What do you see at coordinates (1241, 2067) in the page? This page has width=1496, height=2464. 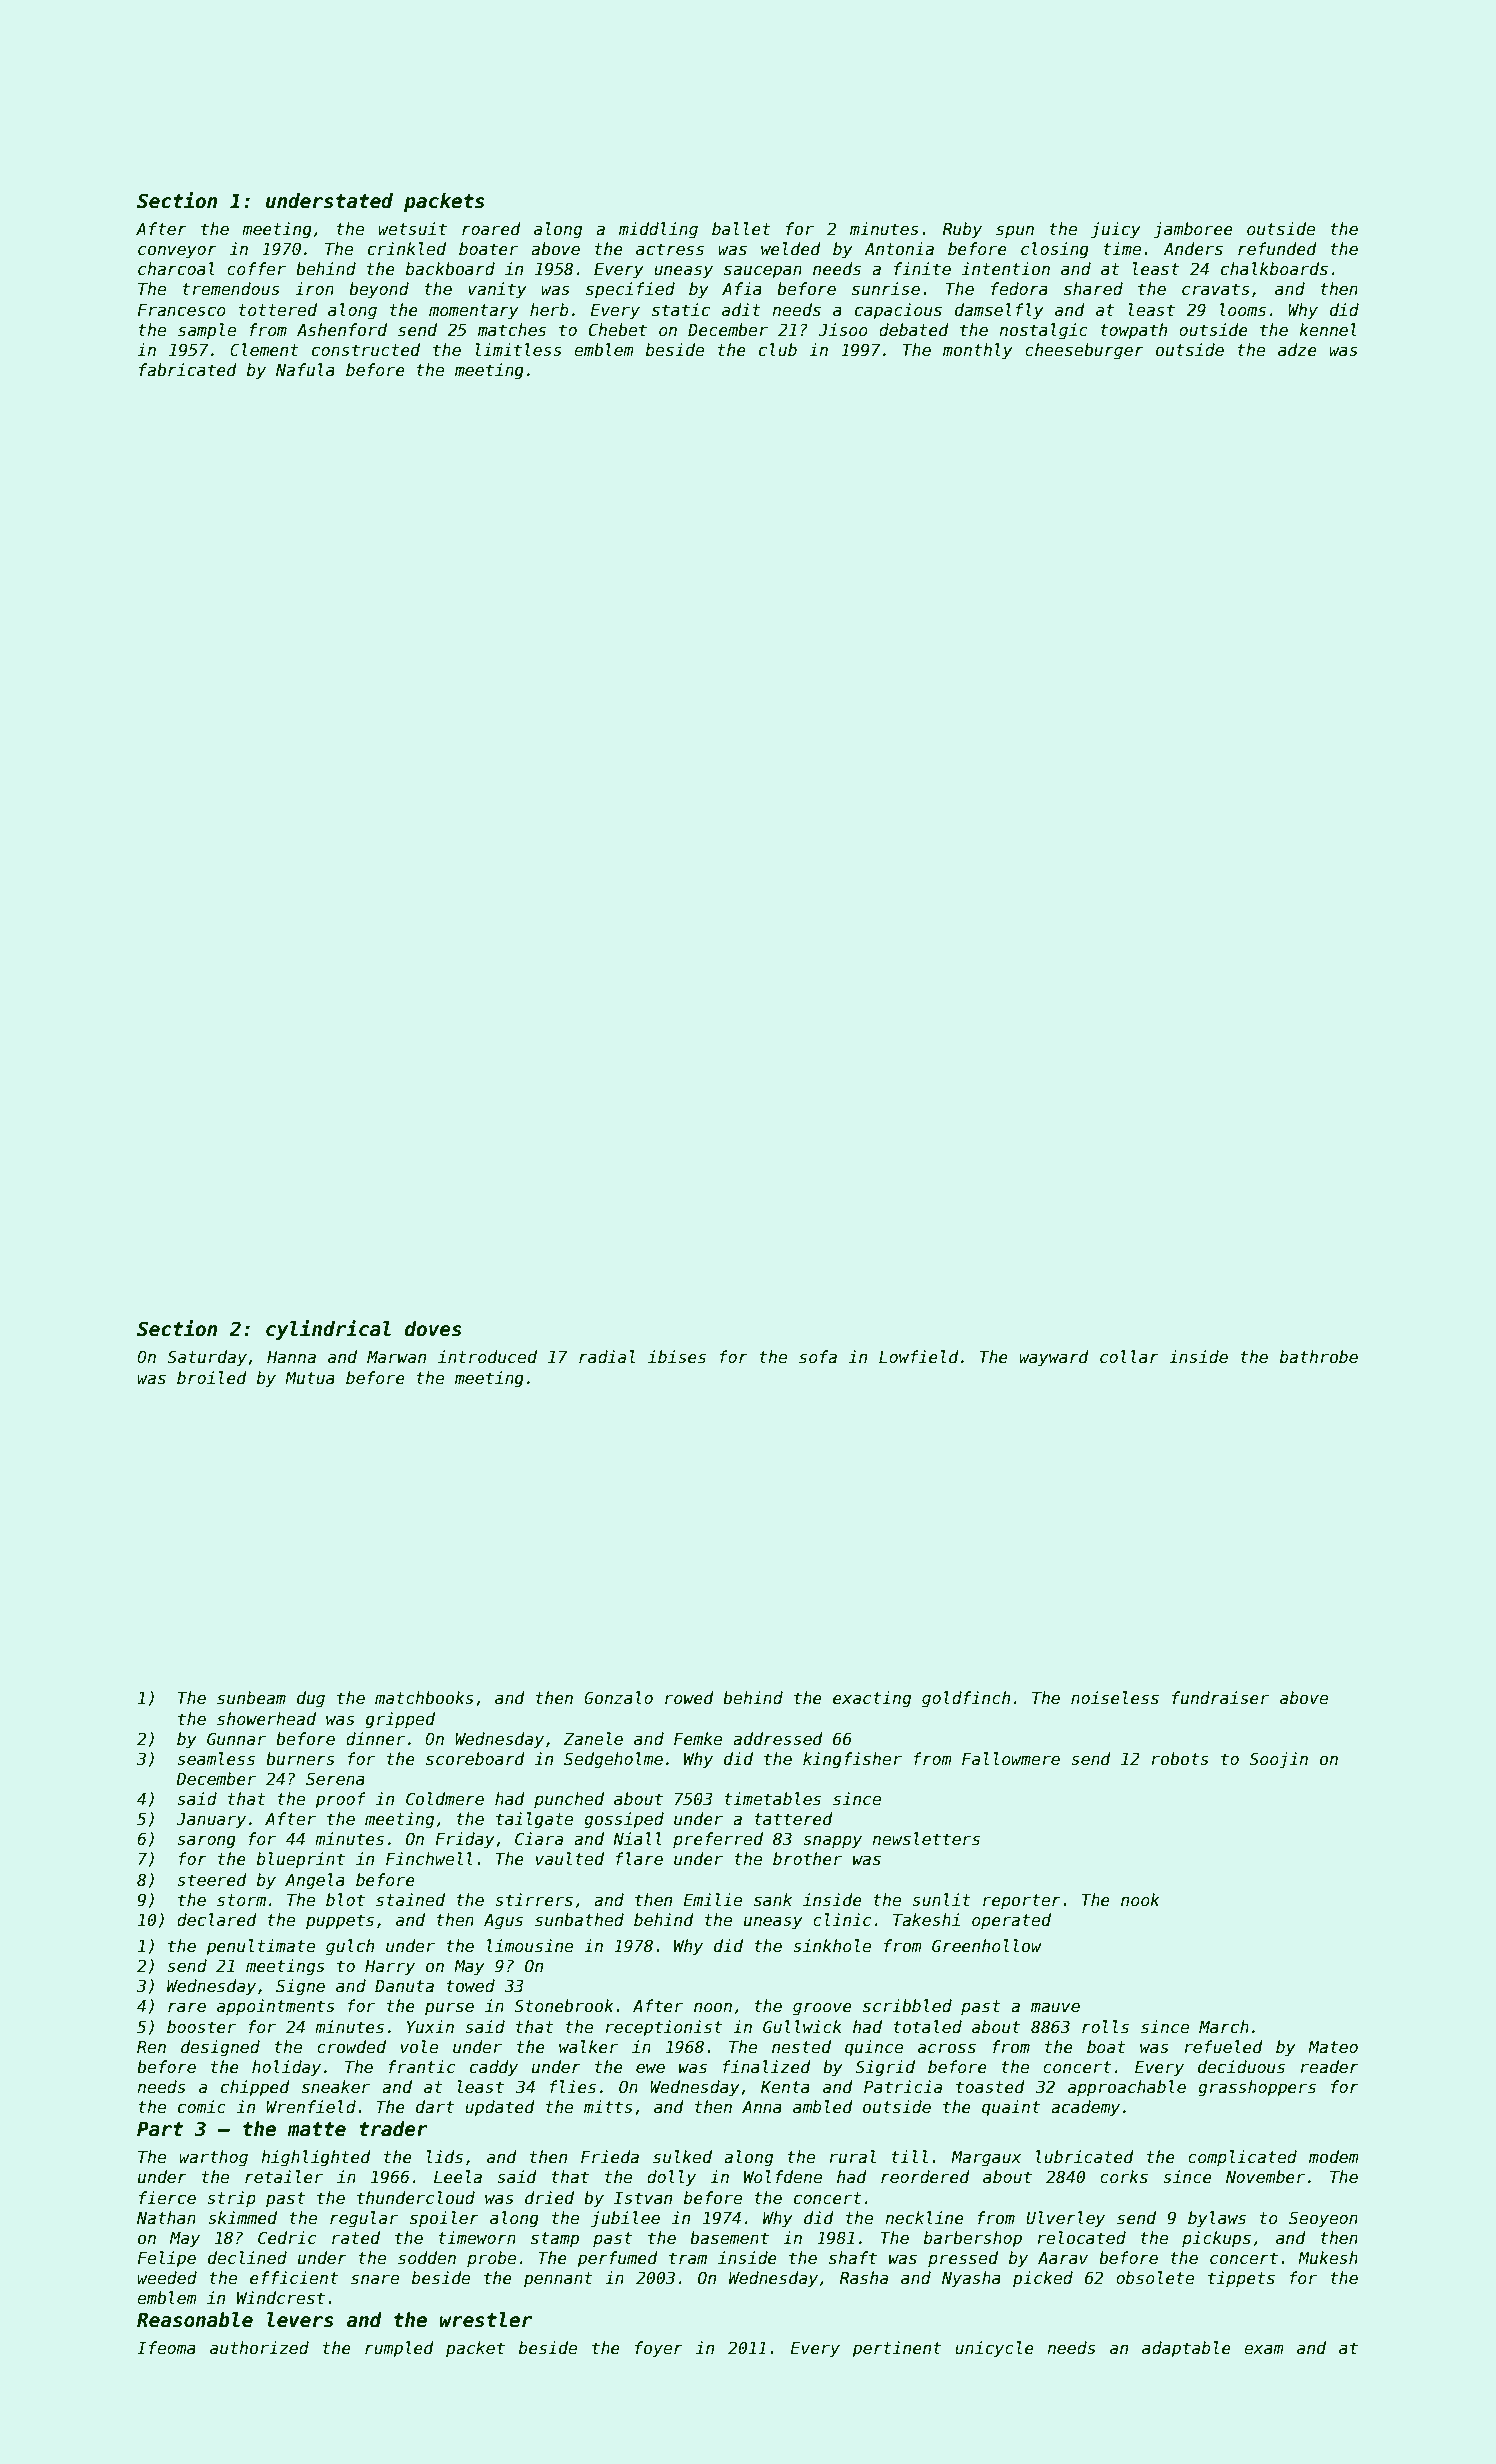 I see `deciduous` at bounding box center [1241, 2067].
